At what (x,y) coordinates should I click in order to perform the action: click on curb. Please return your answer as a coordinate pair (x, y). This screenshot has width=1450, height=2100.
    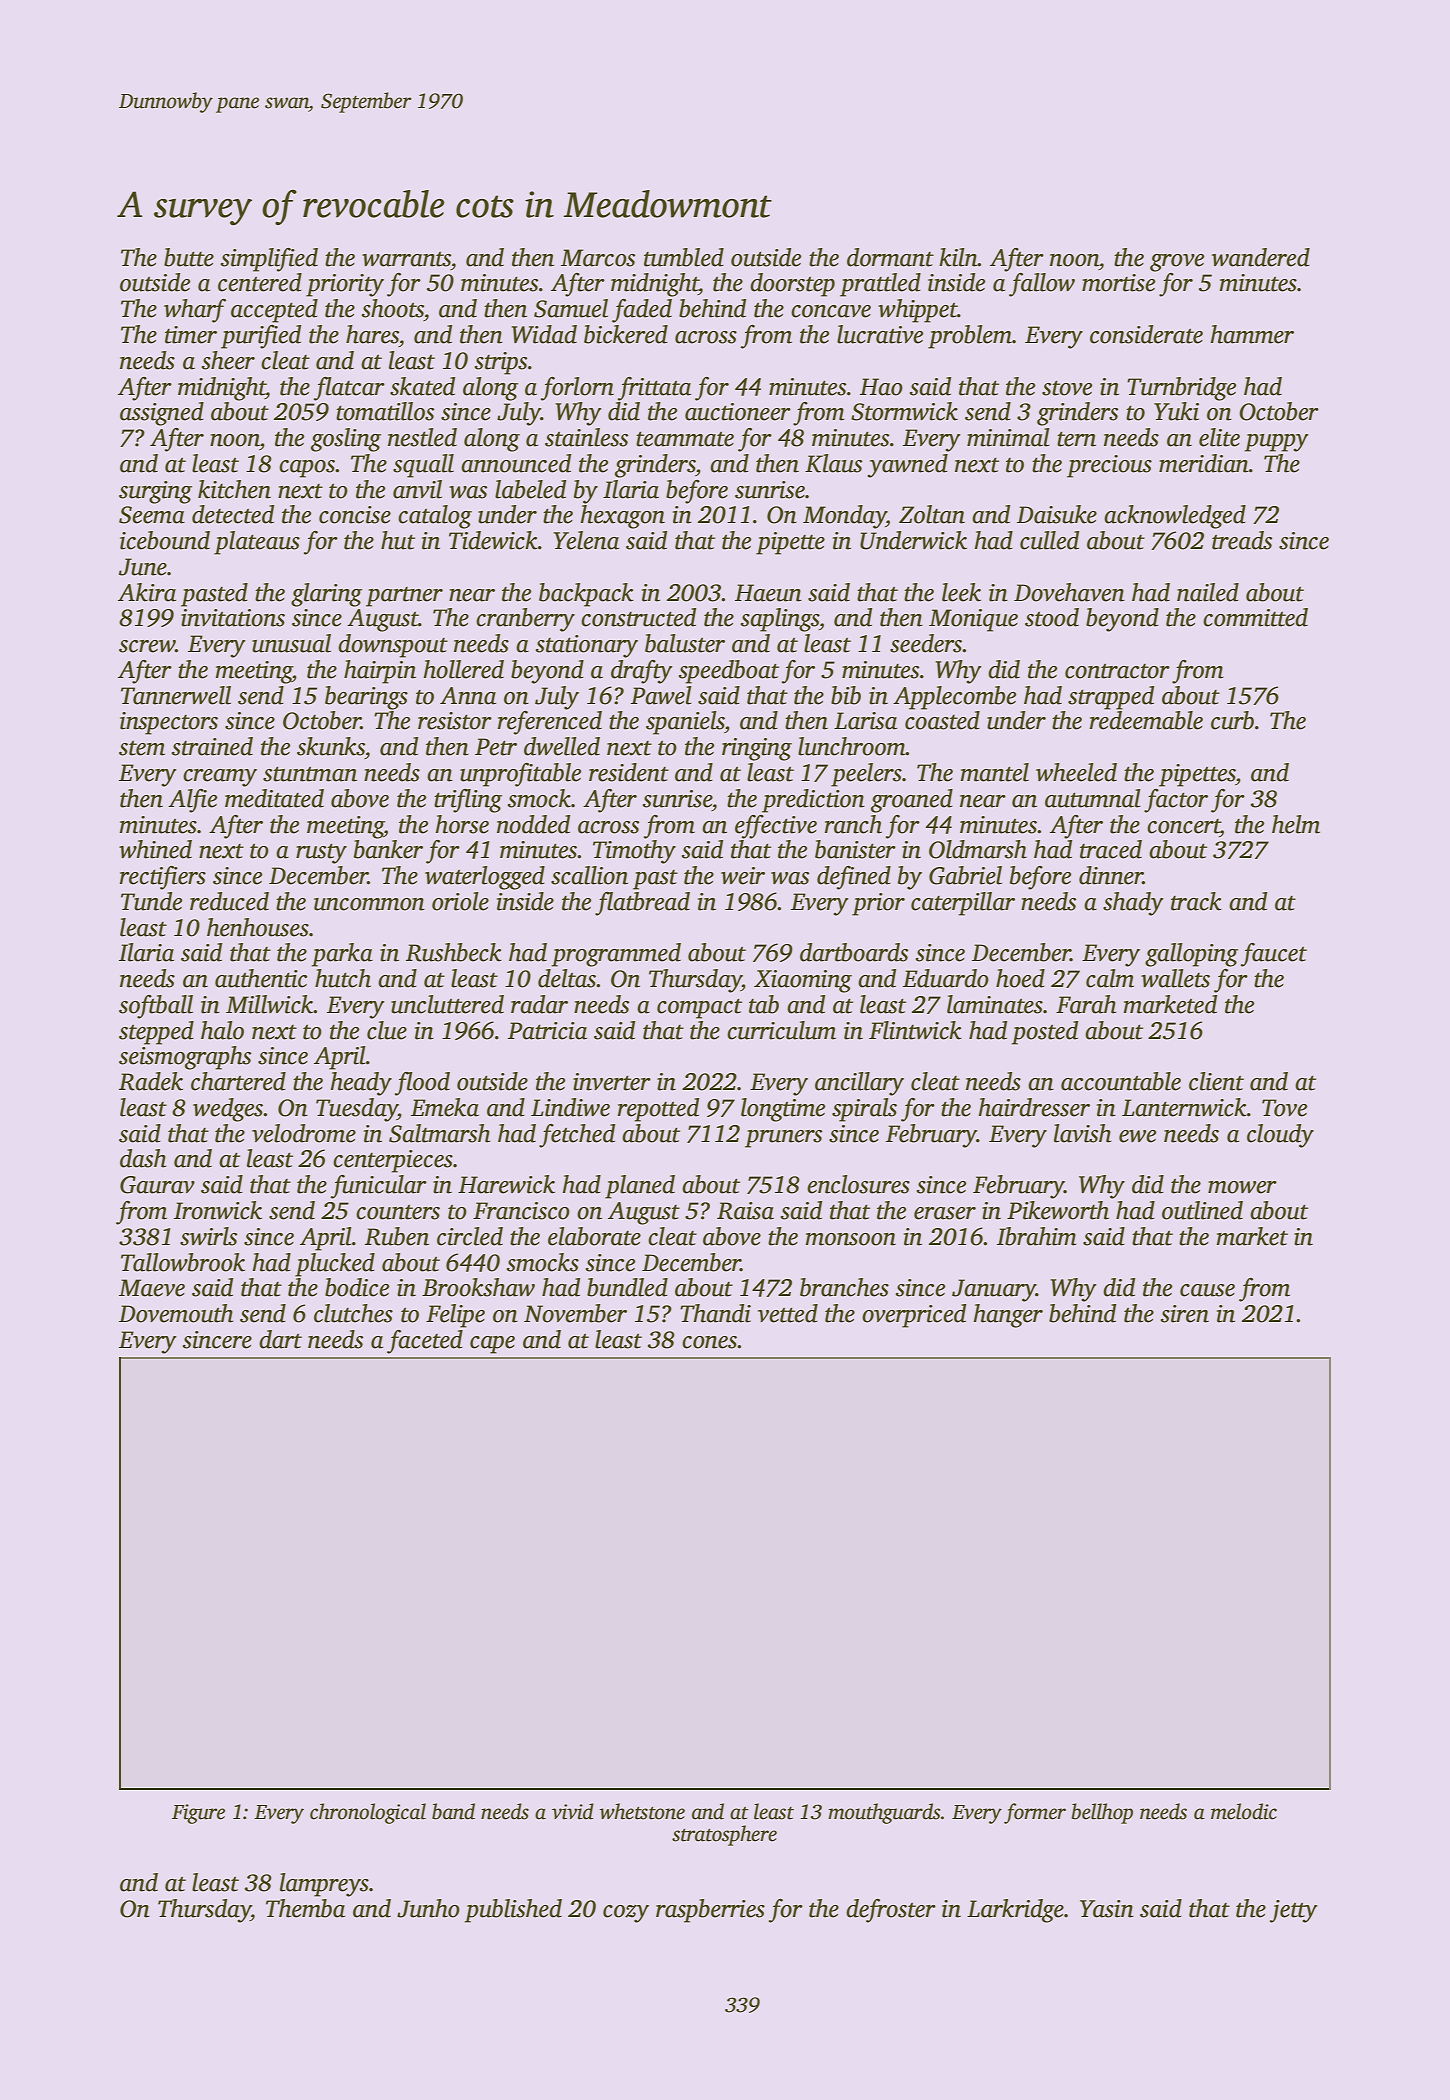
    Looking at the image, I should click on (1232, 720).
